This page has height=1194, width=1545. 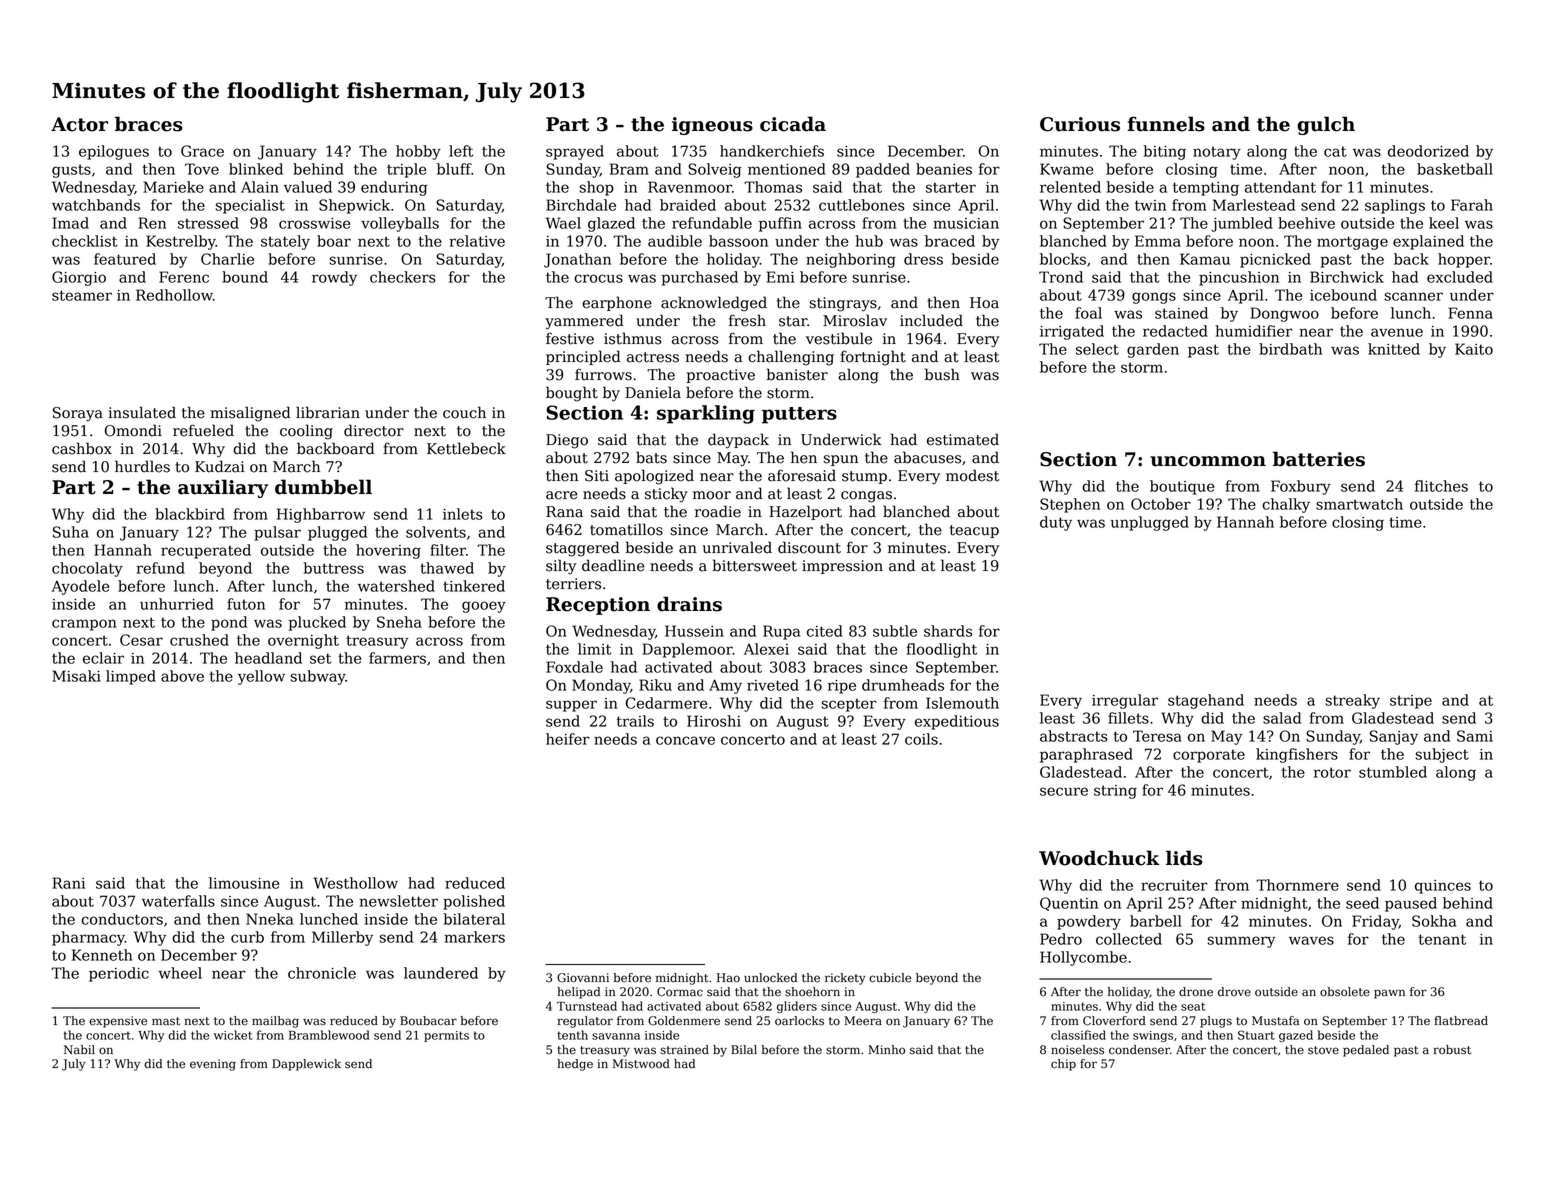 What do you see at coordinates (394, 188) in the page?
I see `enduring` at bounding box center [394, 188].
